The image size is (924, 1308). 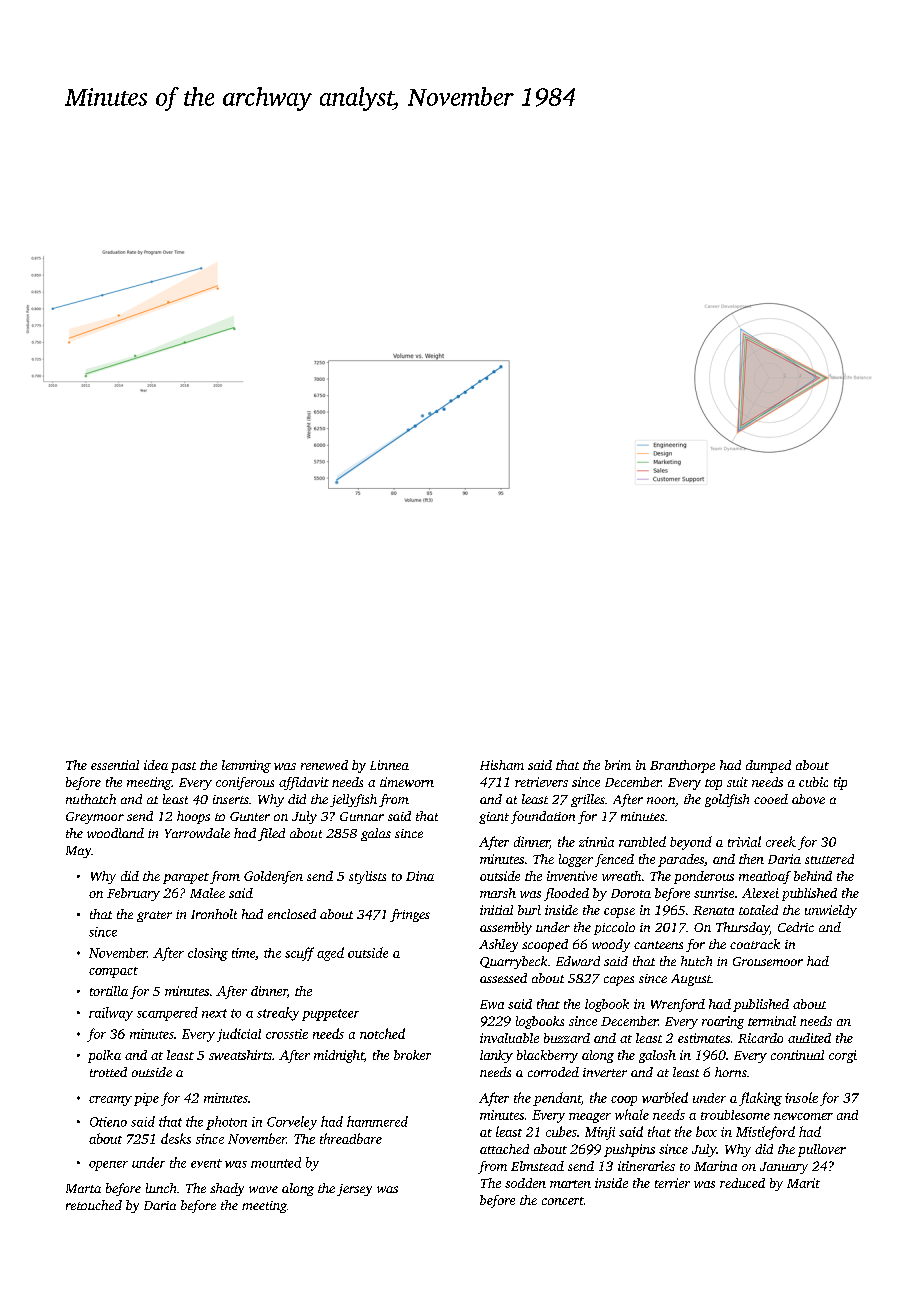 What do you see at coordinates (494, 818) in the screenshot?
I see `giant` at bounding box center [494, 818].
